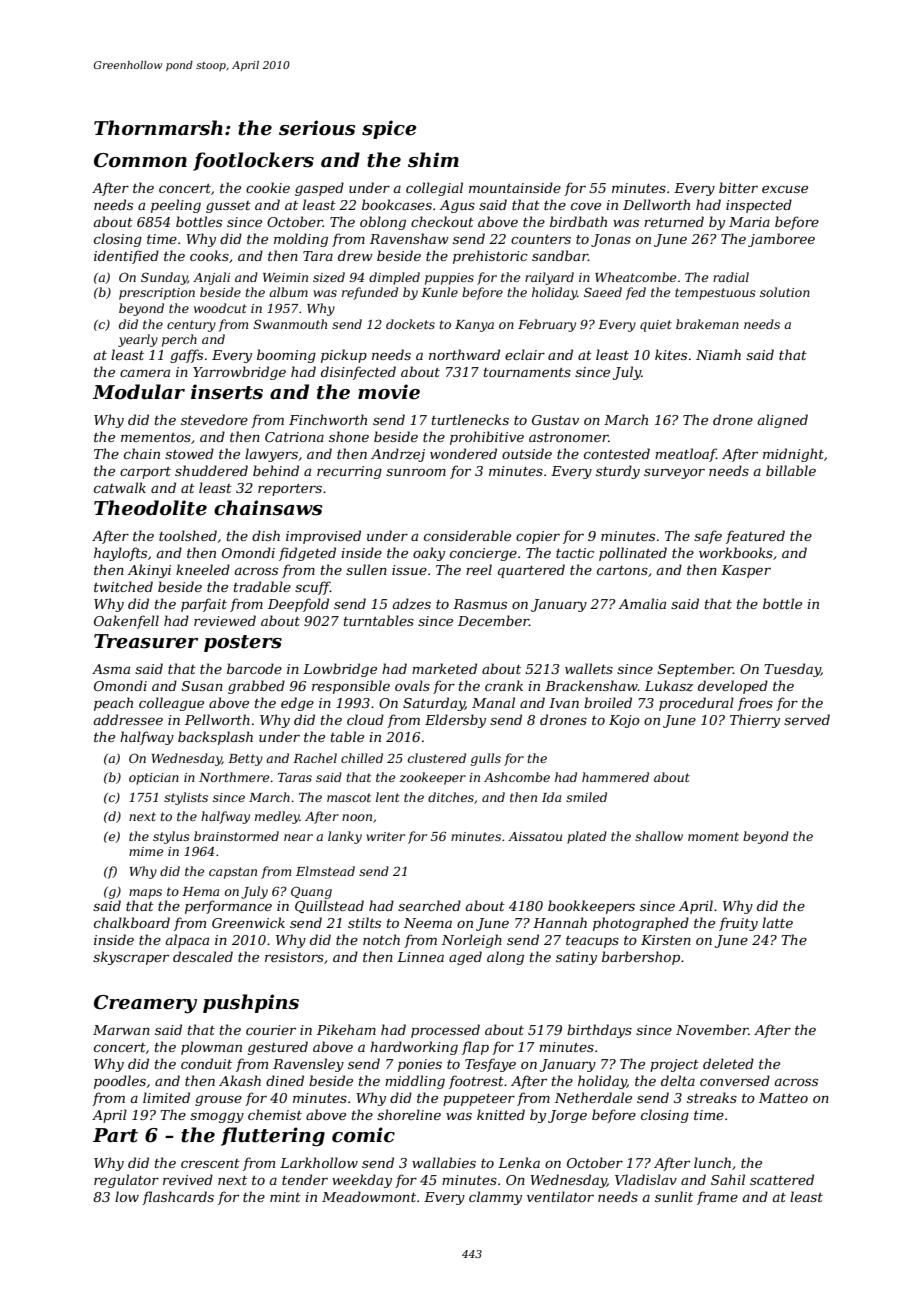  I want to click on flashcards, so click(178, 1198).
